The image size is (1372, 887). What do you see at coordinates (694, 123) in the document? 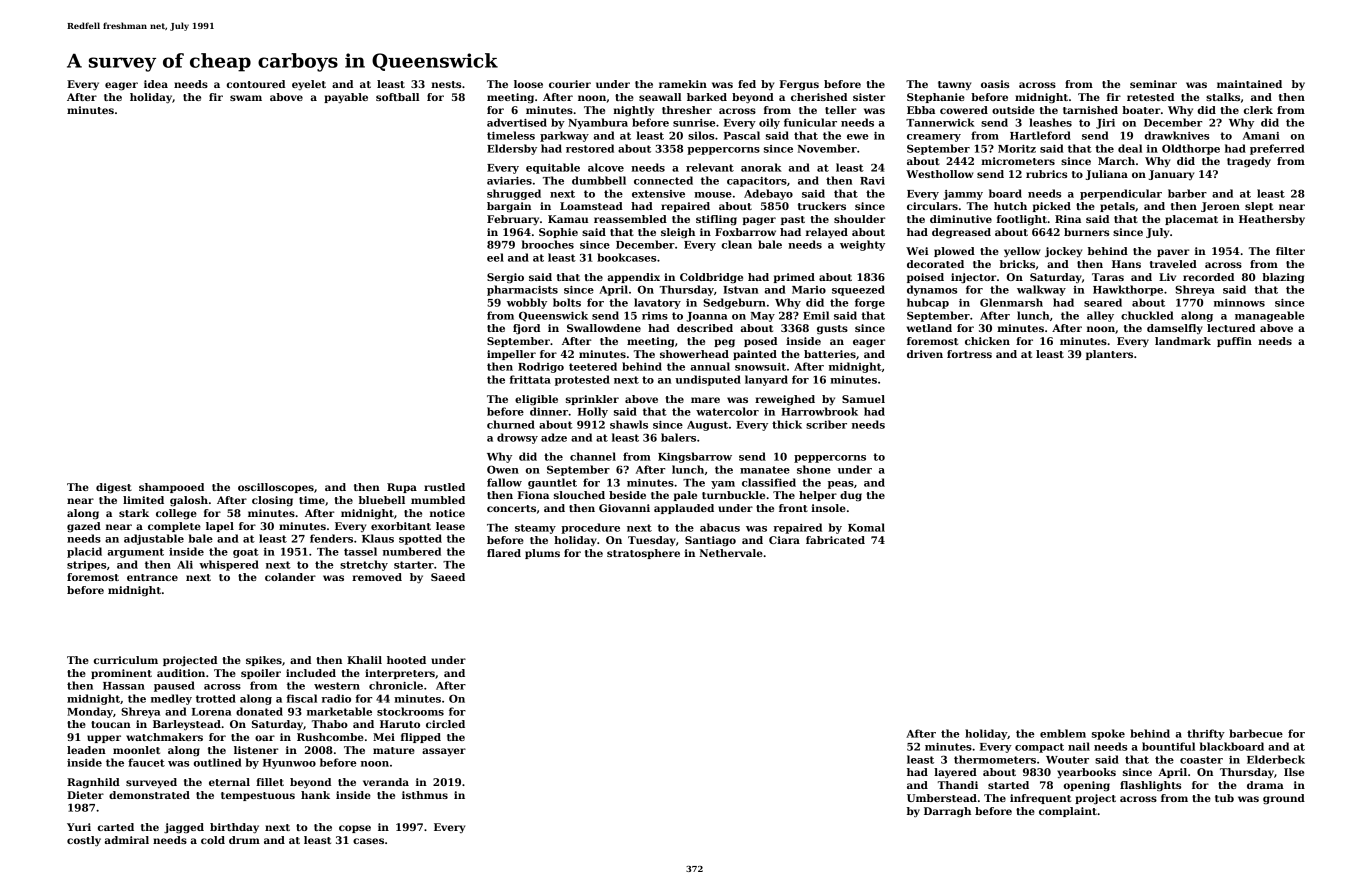
I see `sunrise` at bounding box center [694, 123].
